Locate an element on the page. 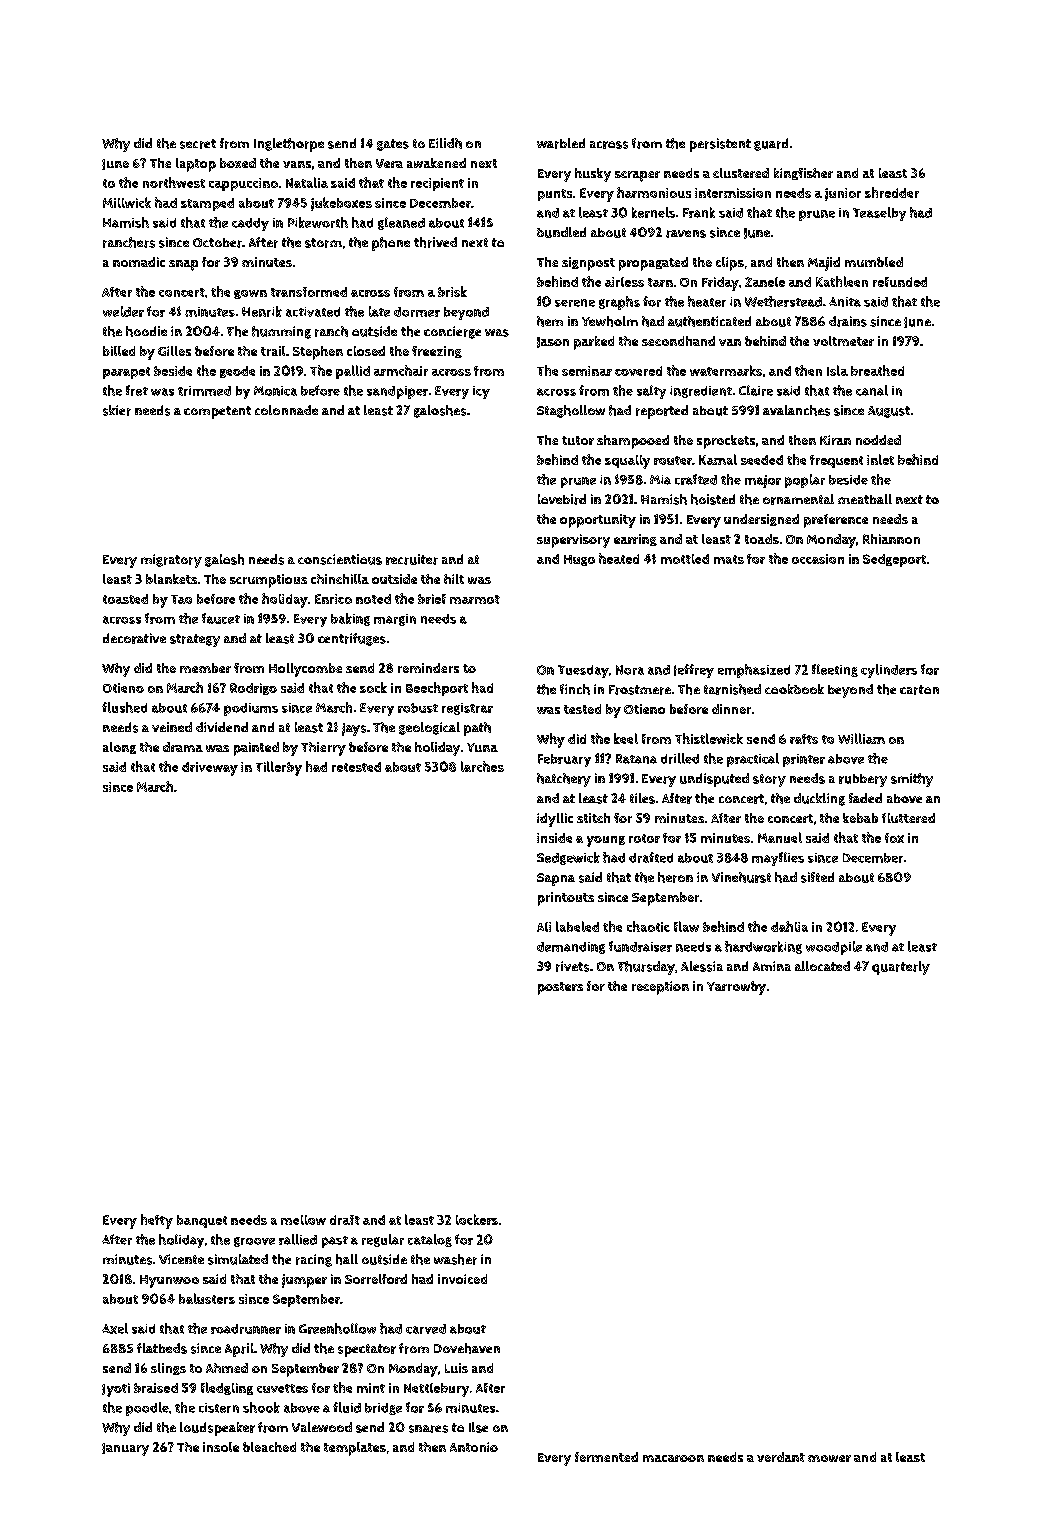  nomadic is located at coordinates (139, 262).
